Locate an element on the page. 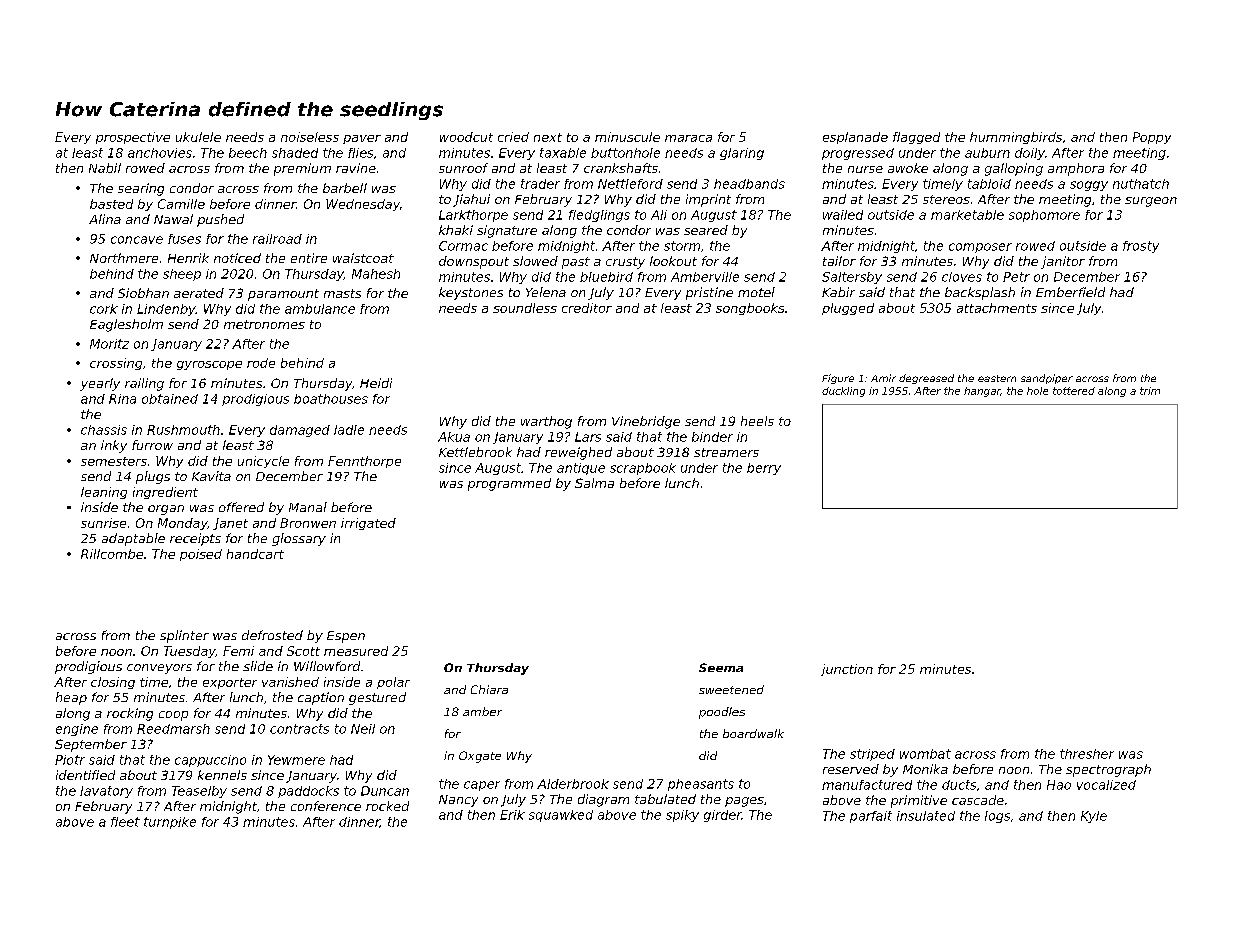 This page has width=1233, height=952. next is located at coordinates (548, 137).
